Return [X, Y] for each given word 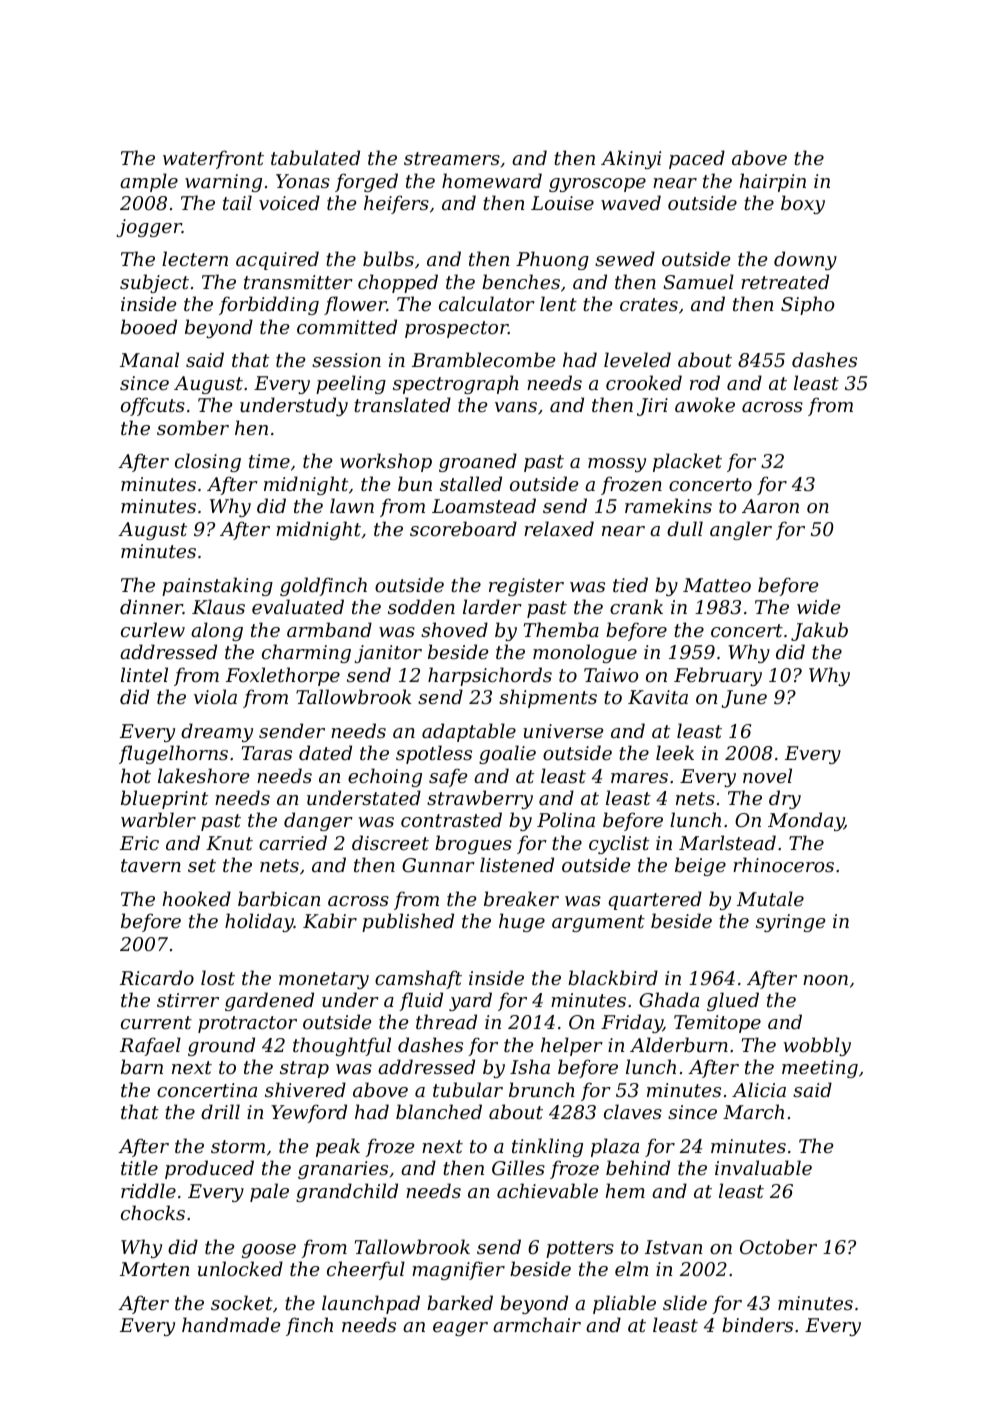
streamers [452, 158]
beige [700, 866]
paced [697, 159]
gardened [269, 1001]
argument [598, 923]
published [408, 922]
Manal [149, 359]
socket [242, 1302]
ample [149, 182]
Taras [267, 753]
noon [825, 980]
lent [558, 303]
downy [805, 260]
